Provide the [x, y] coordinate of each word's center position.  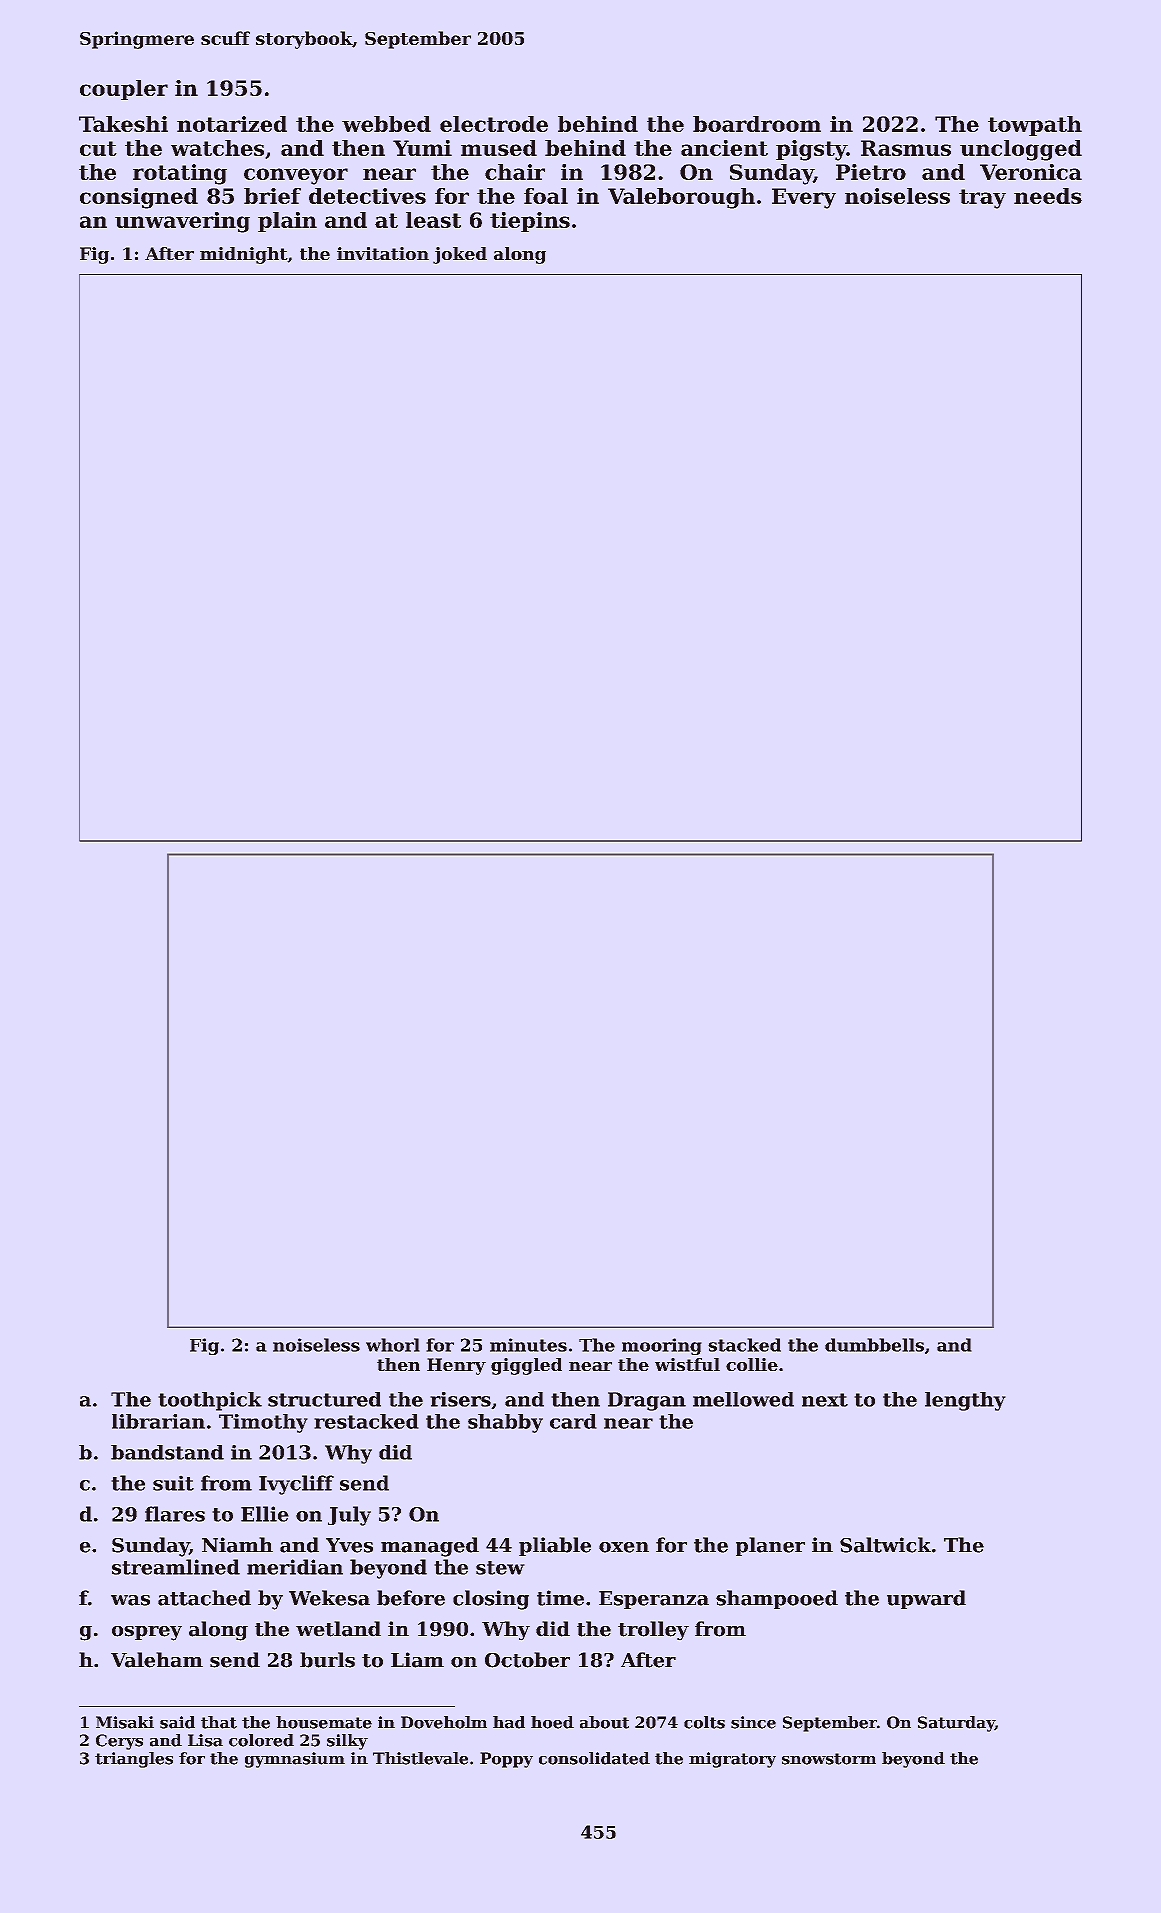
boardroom [757, 124]
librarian [158, 1421]
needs [1048, 196]
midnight [243, 255]
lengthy [965, 1401]
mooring [662, 1346]
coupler [124, 90]
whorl [393, 1345]
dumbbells [874, 1345]
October [527, 1660]
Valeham [157, 1660]
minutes [528, 1345]
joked [460, 255]
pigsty [811, 150]
